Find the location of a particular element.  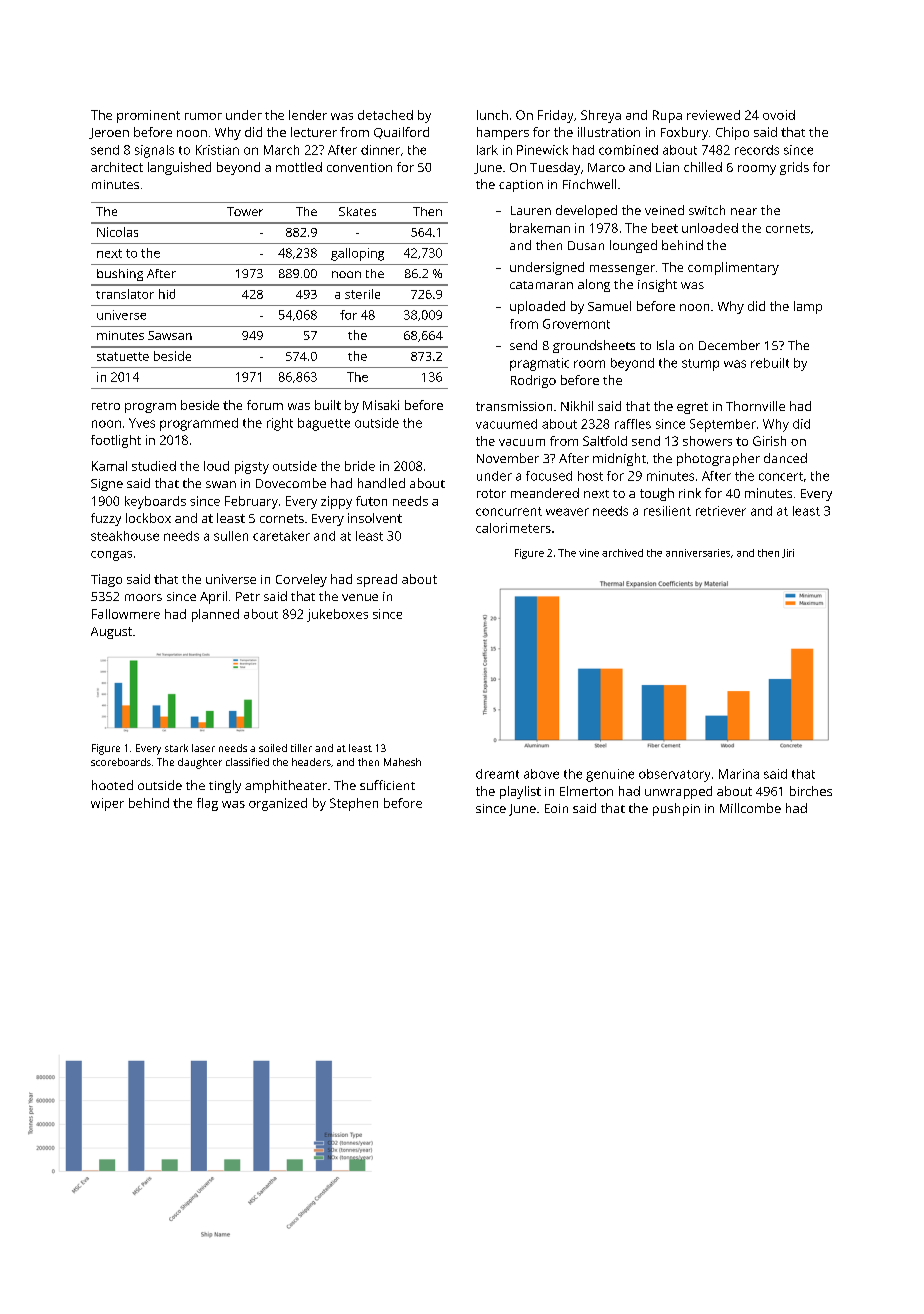

galloping is located at coordinates (357, 254).
